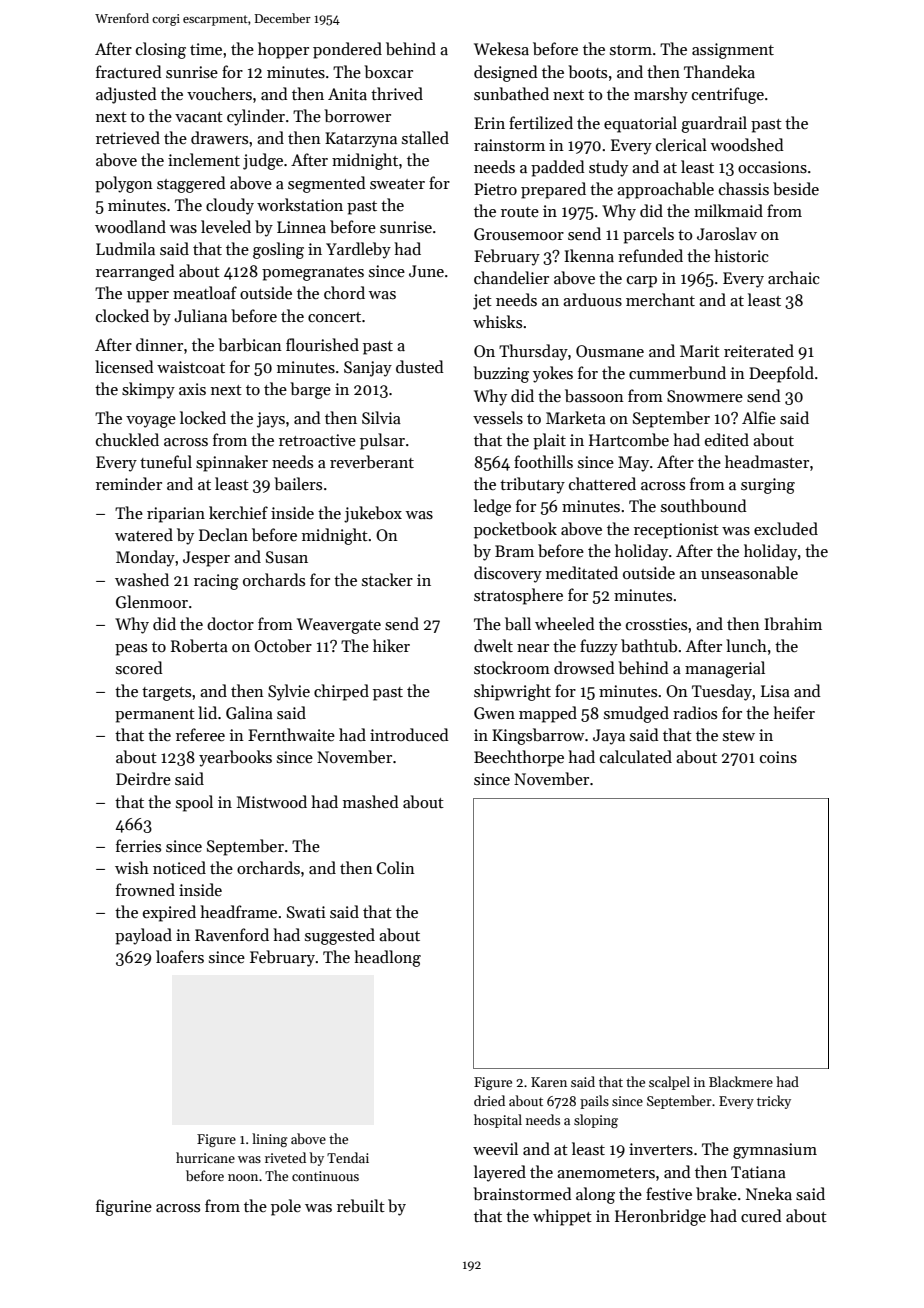  What do you see at coordinates (396, 868) in the document?
I see `Colin` at bounding box center [396, 868].
